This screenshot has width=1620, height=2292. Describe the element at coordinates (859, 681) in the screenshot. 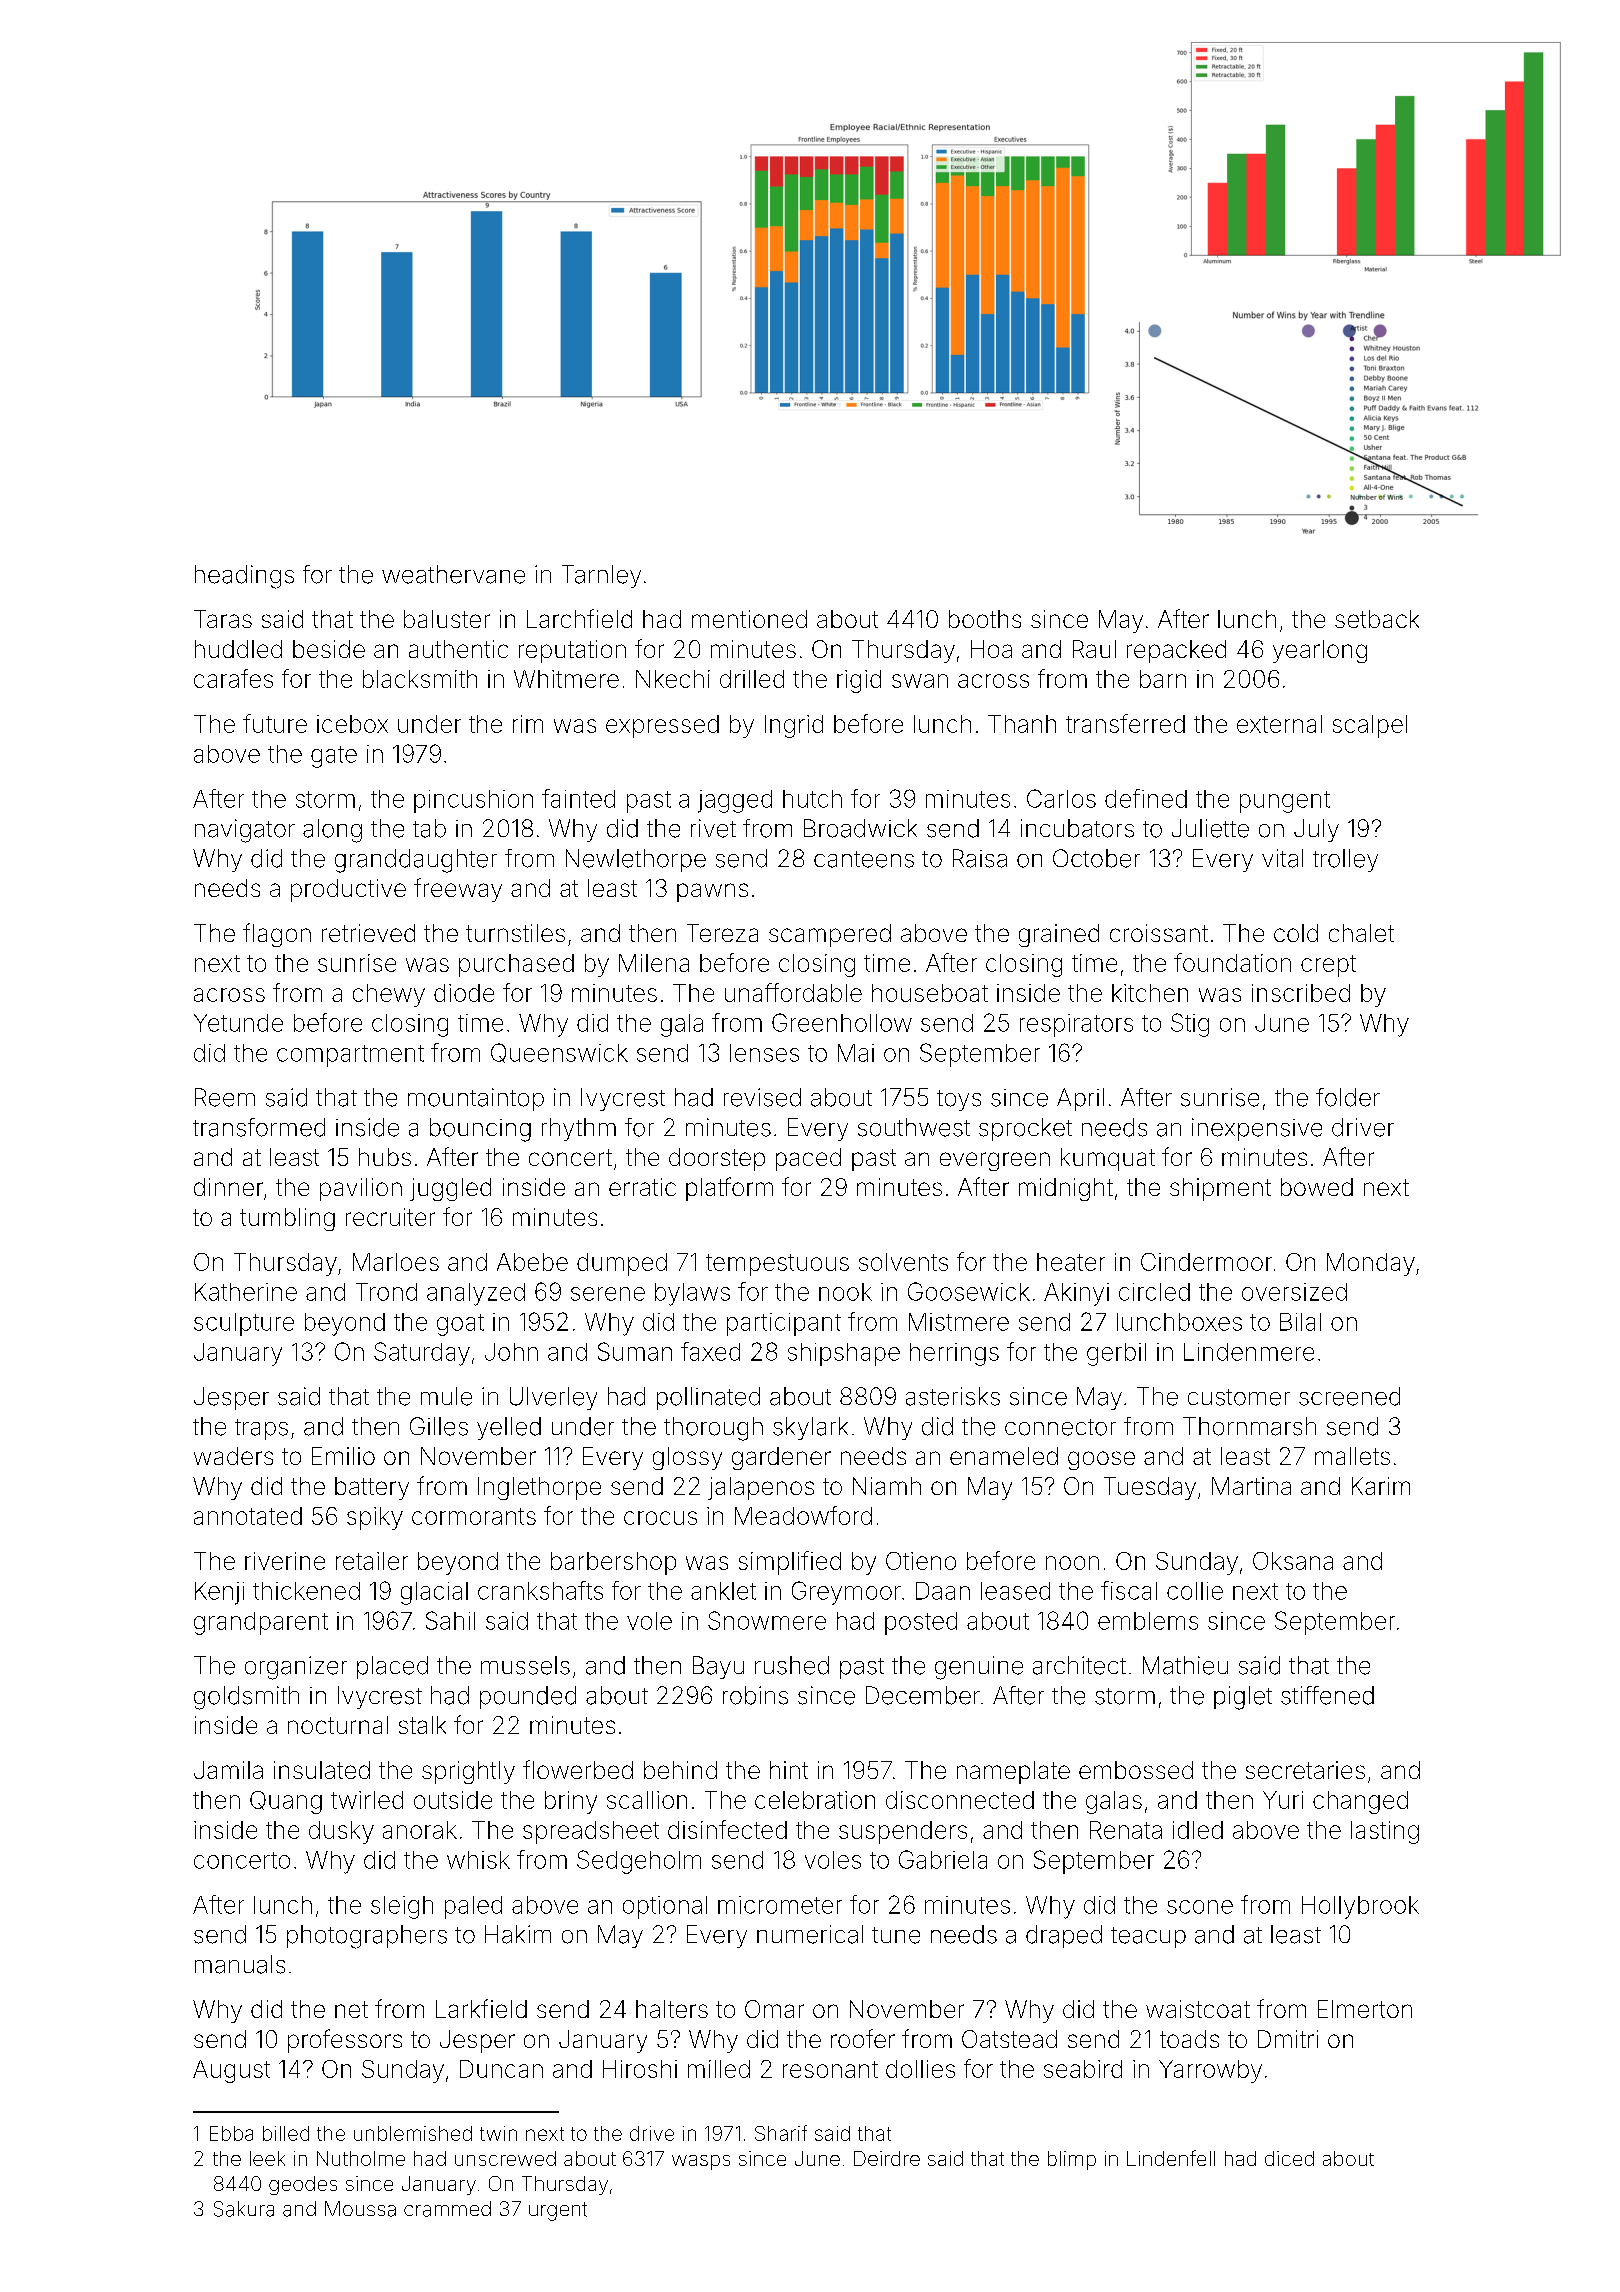

I see `rigid` at that location.
